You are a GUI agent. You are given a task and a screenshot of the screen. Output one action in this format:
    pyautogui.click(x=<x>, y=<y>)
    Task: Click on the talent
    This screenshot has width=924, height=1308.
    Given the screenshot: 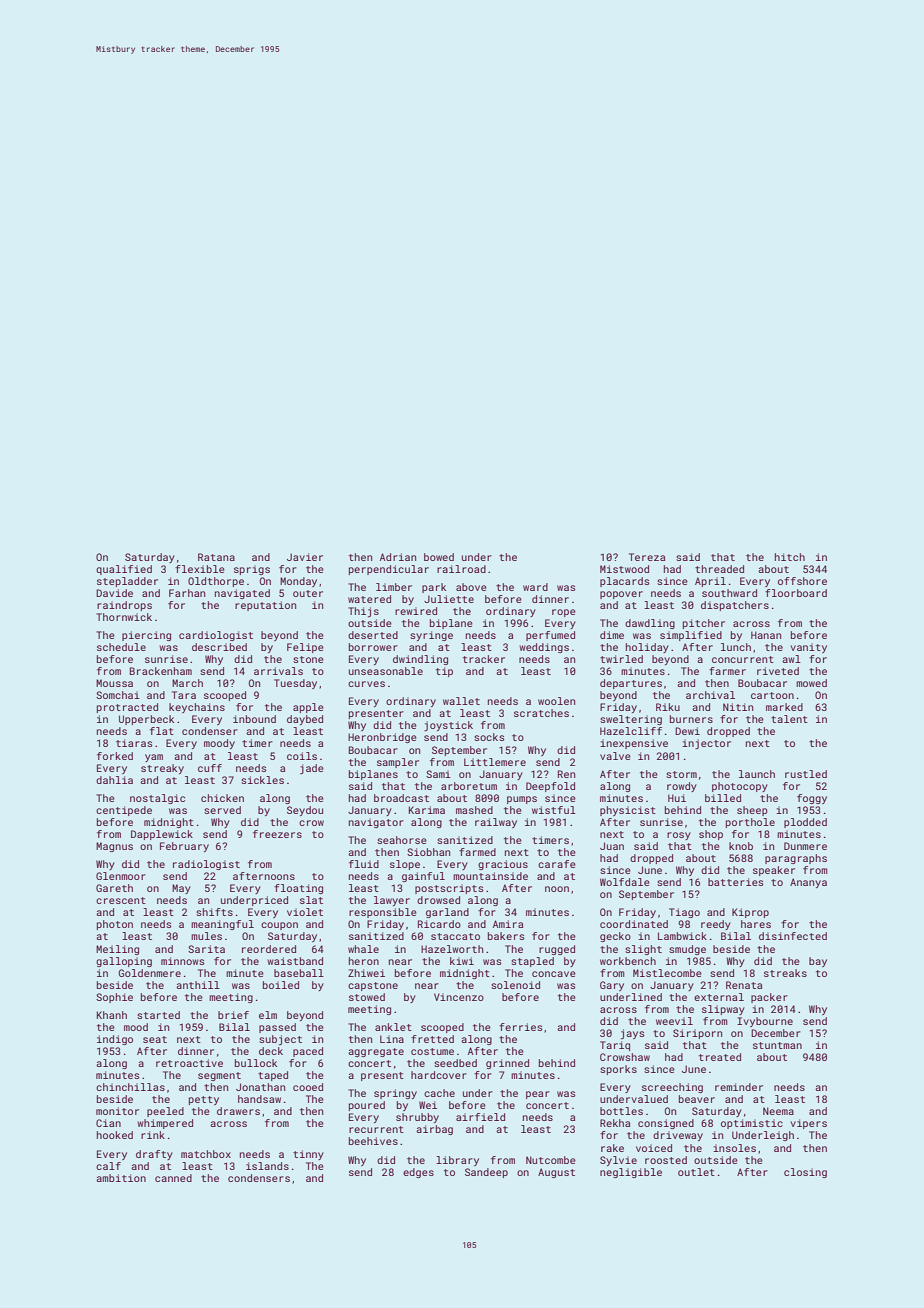 What is the action you would take?
    pyautogui.click(x=789, y=719)
